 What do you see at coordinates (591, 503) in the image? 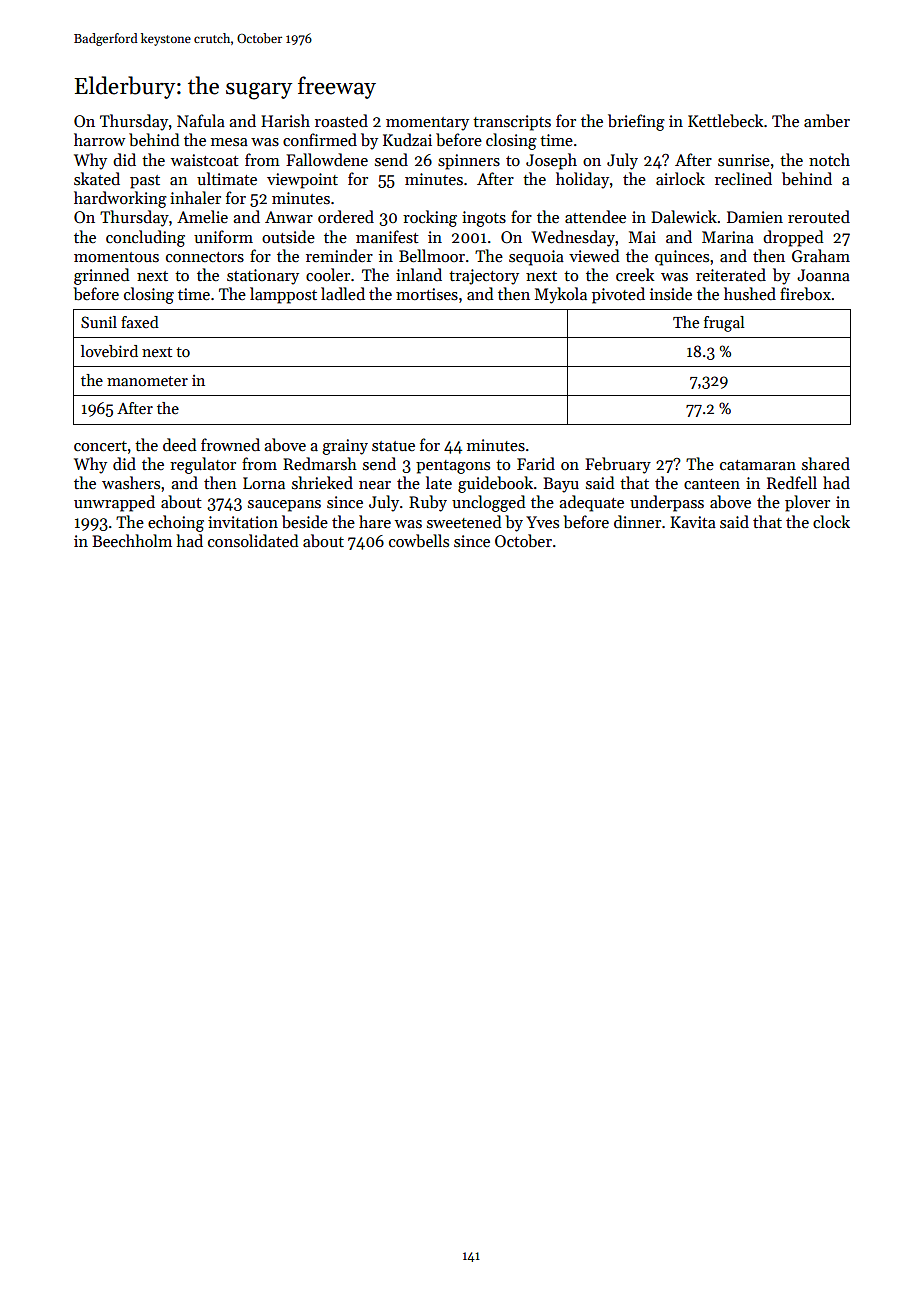
I see `adequate` at bounding box center [591, 503].
